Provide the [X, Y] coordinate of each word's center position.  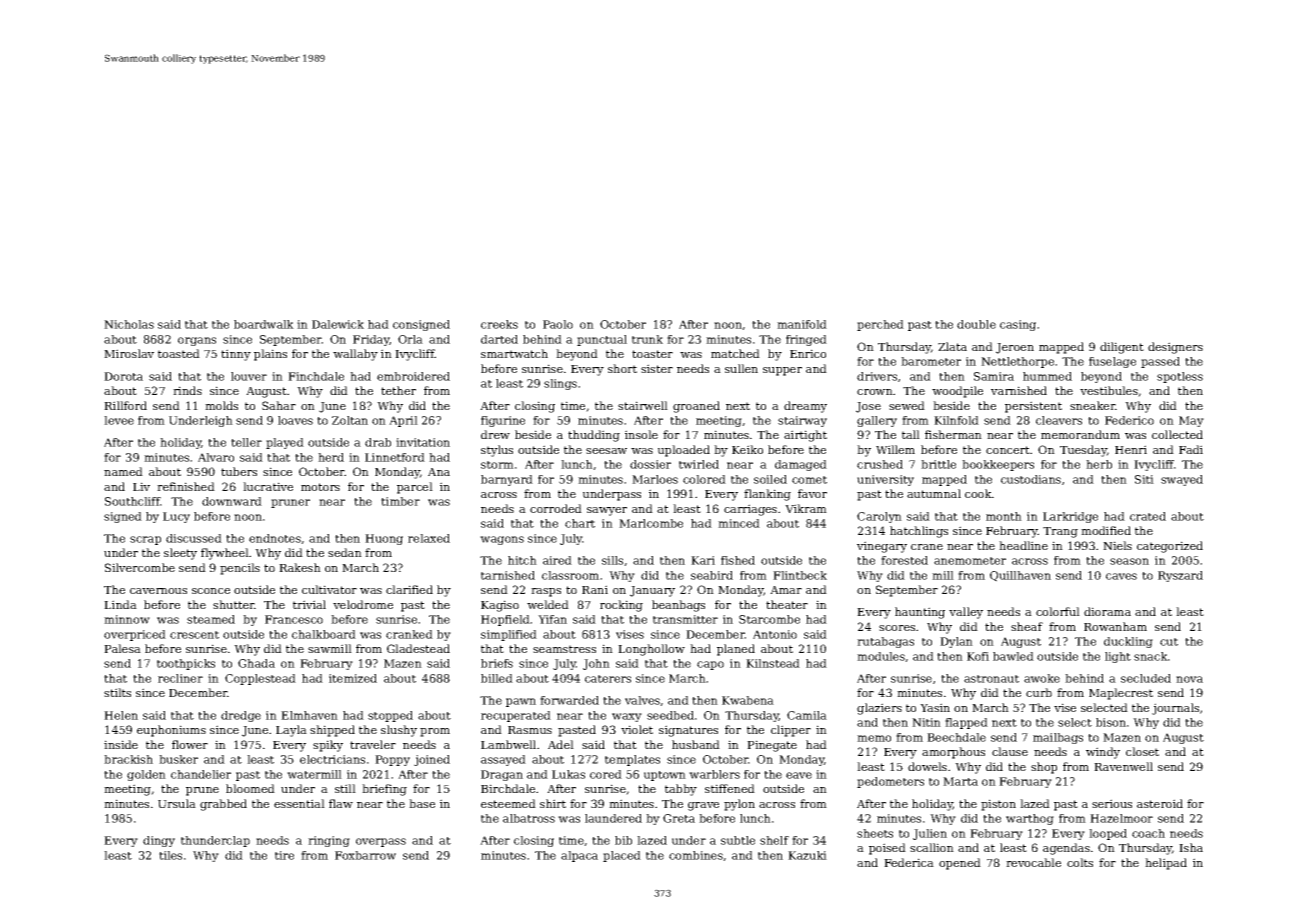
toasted [179, 353]
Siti [1144, 479]
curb [1039, 692]
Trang [1060, 532]
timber [400, 501]
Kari [703, 560]
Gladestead [418, 648]
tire [284, 855]
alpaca [579, 856]
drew [495, 434]
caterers [608, 679]
